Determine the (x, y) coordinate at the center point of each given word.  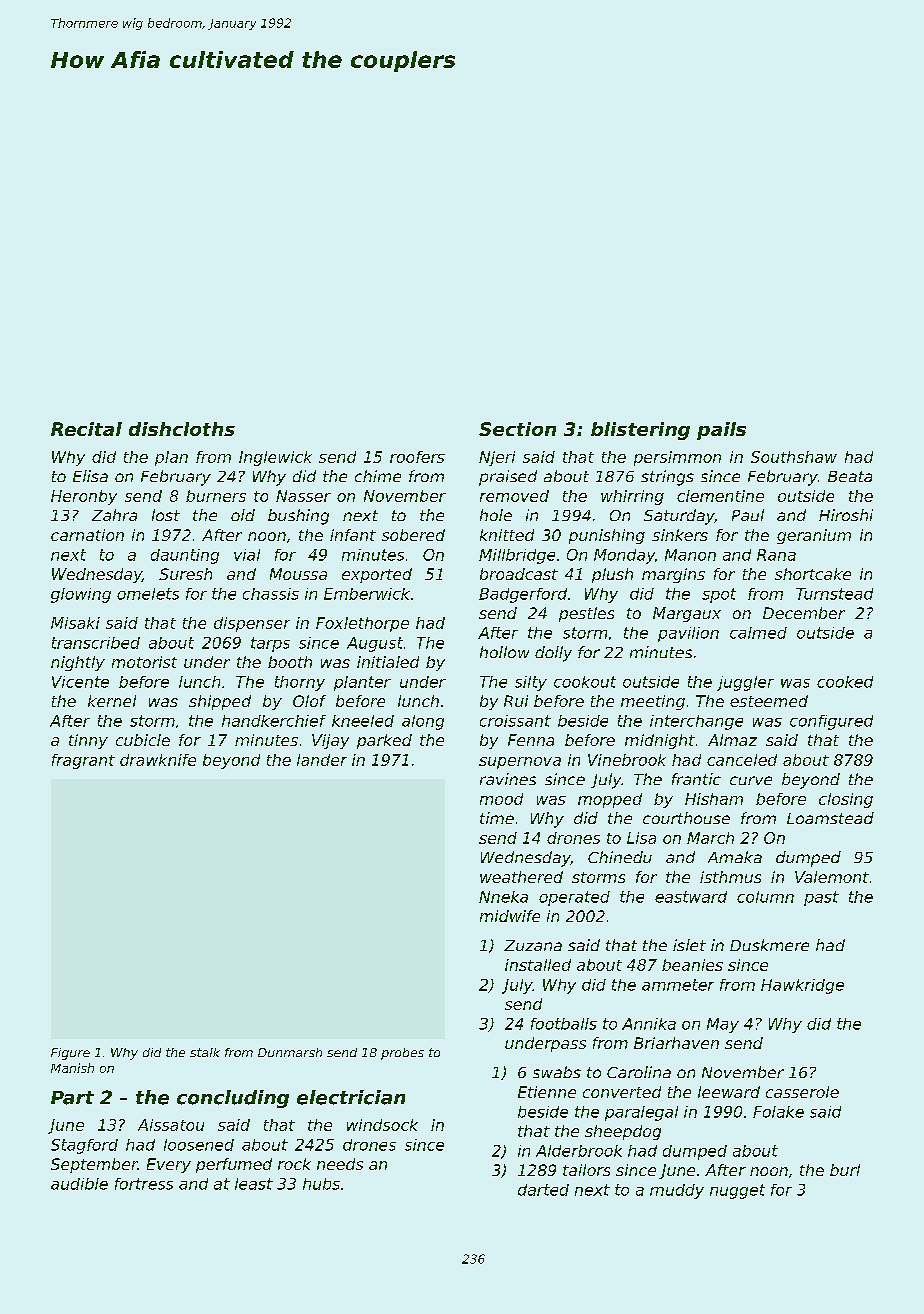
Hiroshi (846, 515)
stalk (205, 1052)
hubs (321, 1184)
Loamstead (830, 818)
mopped (610, 800)
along (423, 722)
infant (353, 535)
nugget (737, 1191)
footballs (564, 1024)
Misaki (75, 623)
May (723, 1025)
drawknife (158, 760)
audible (79, 1184)
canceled (742, 760)
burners (216, 496)
